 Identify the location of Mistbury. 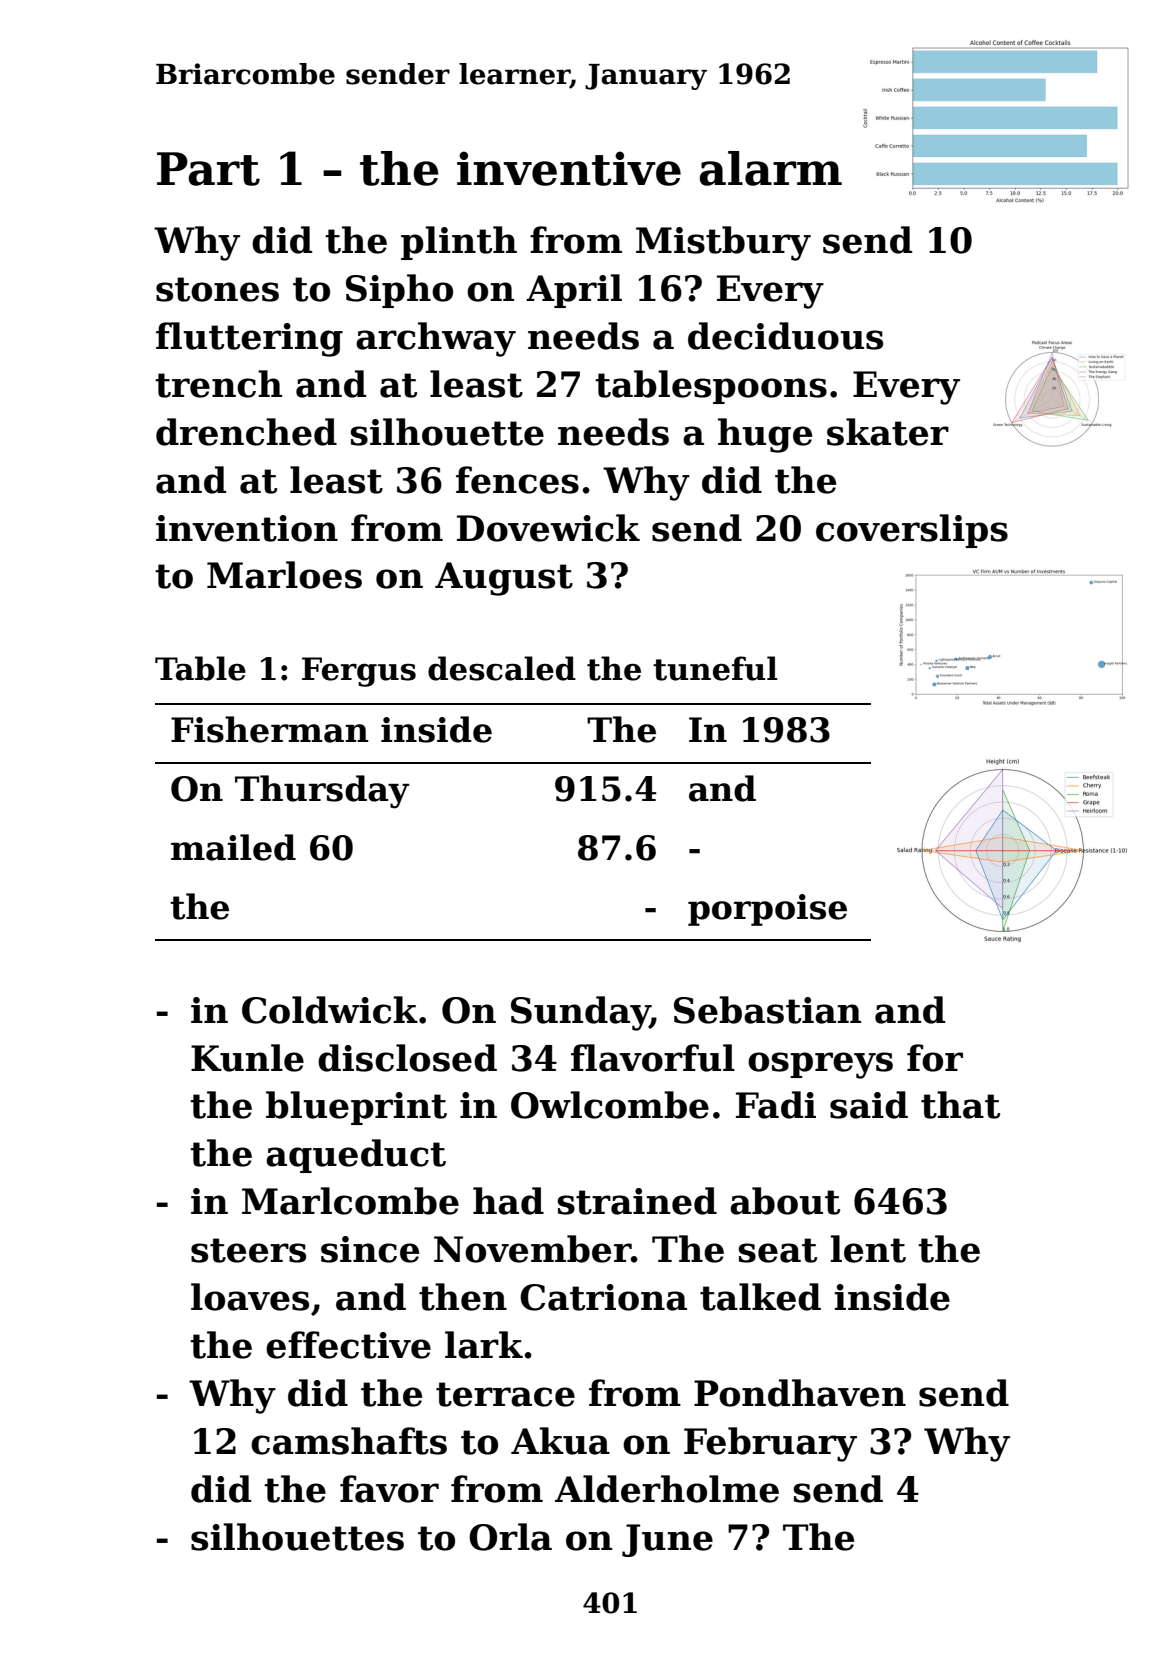
(723, 243).
